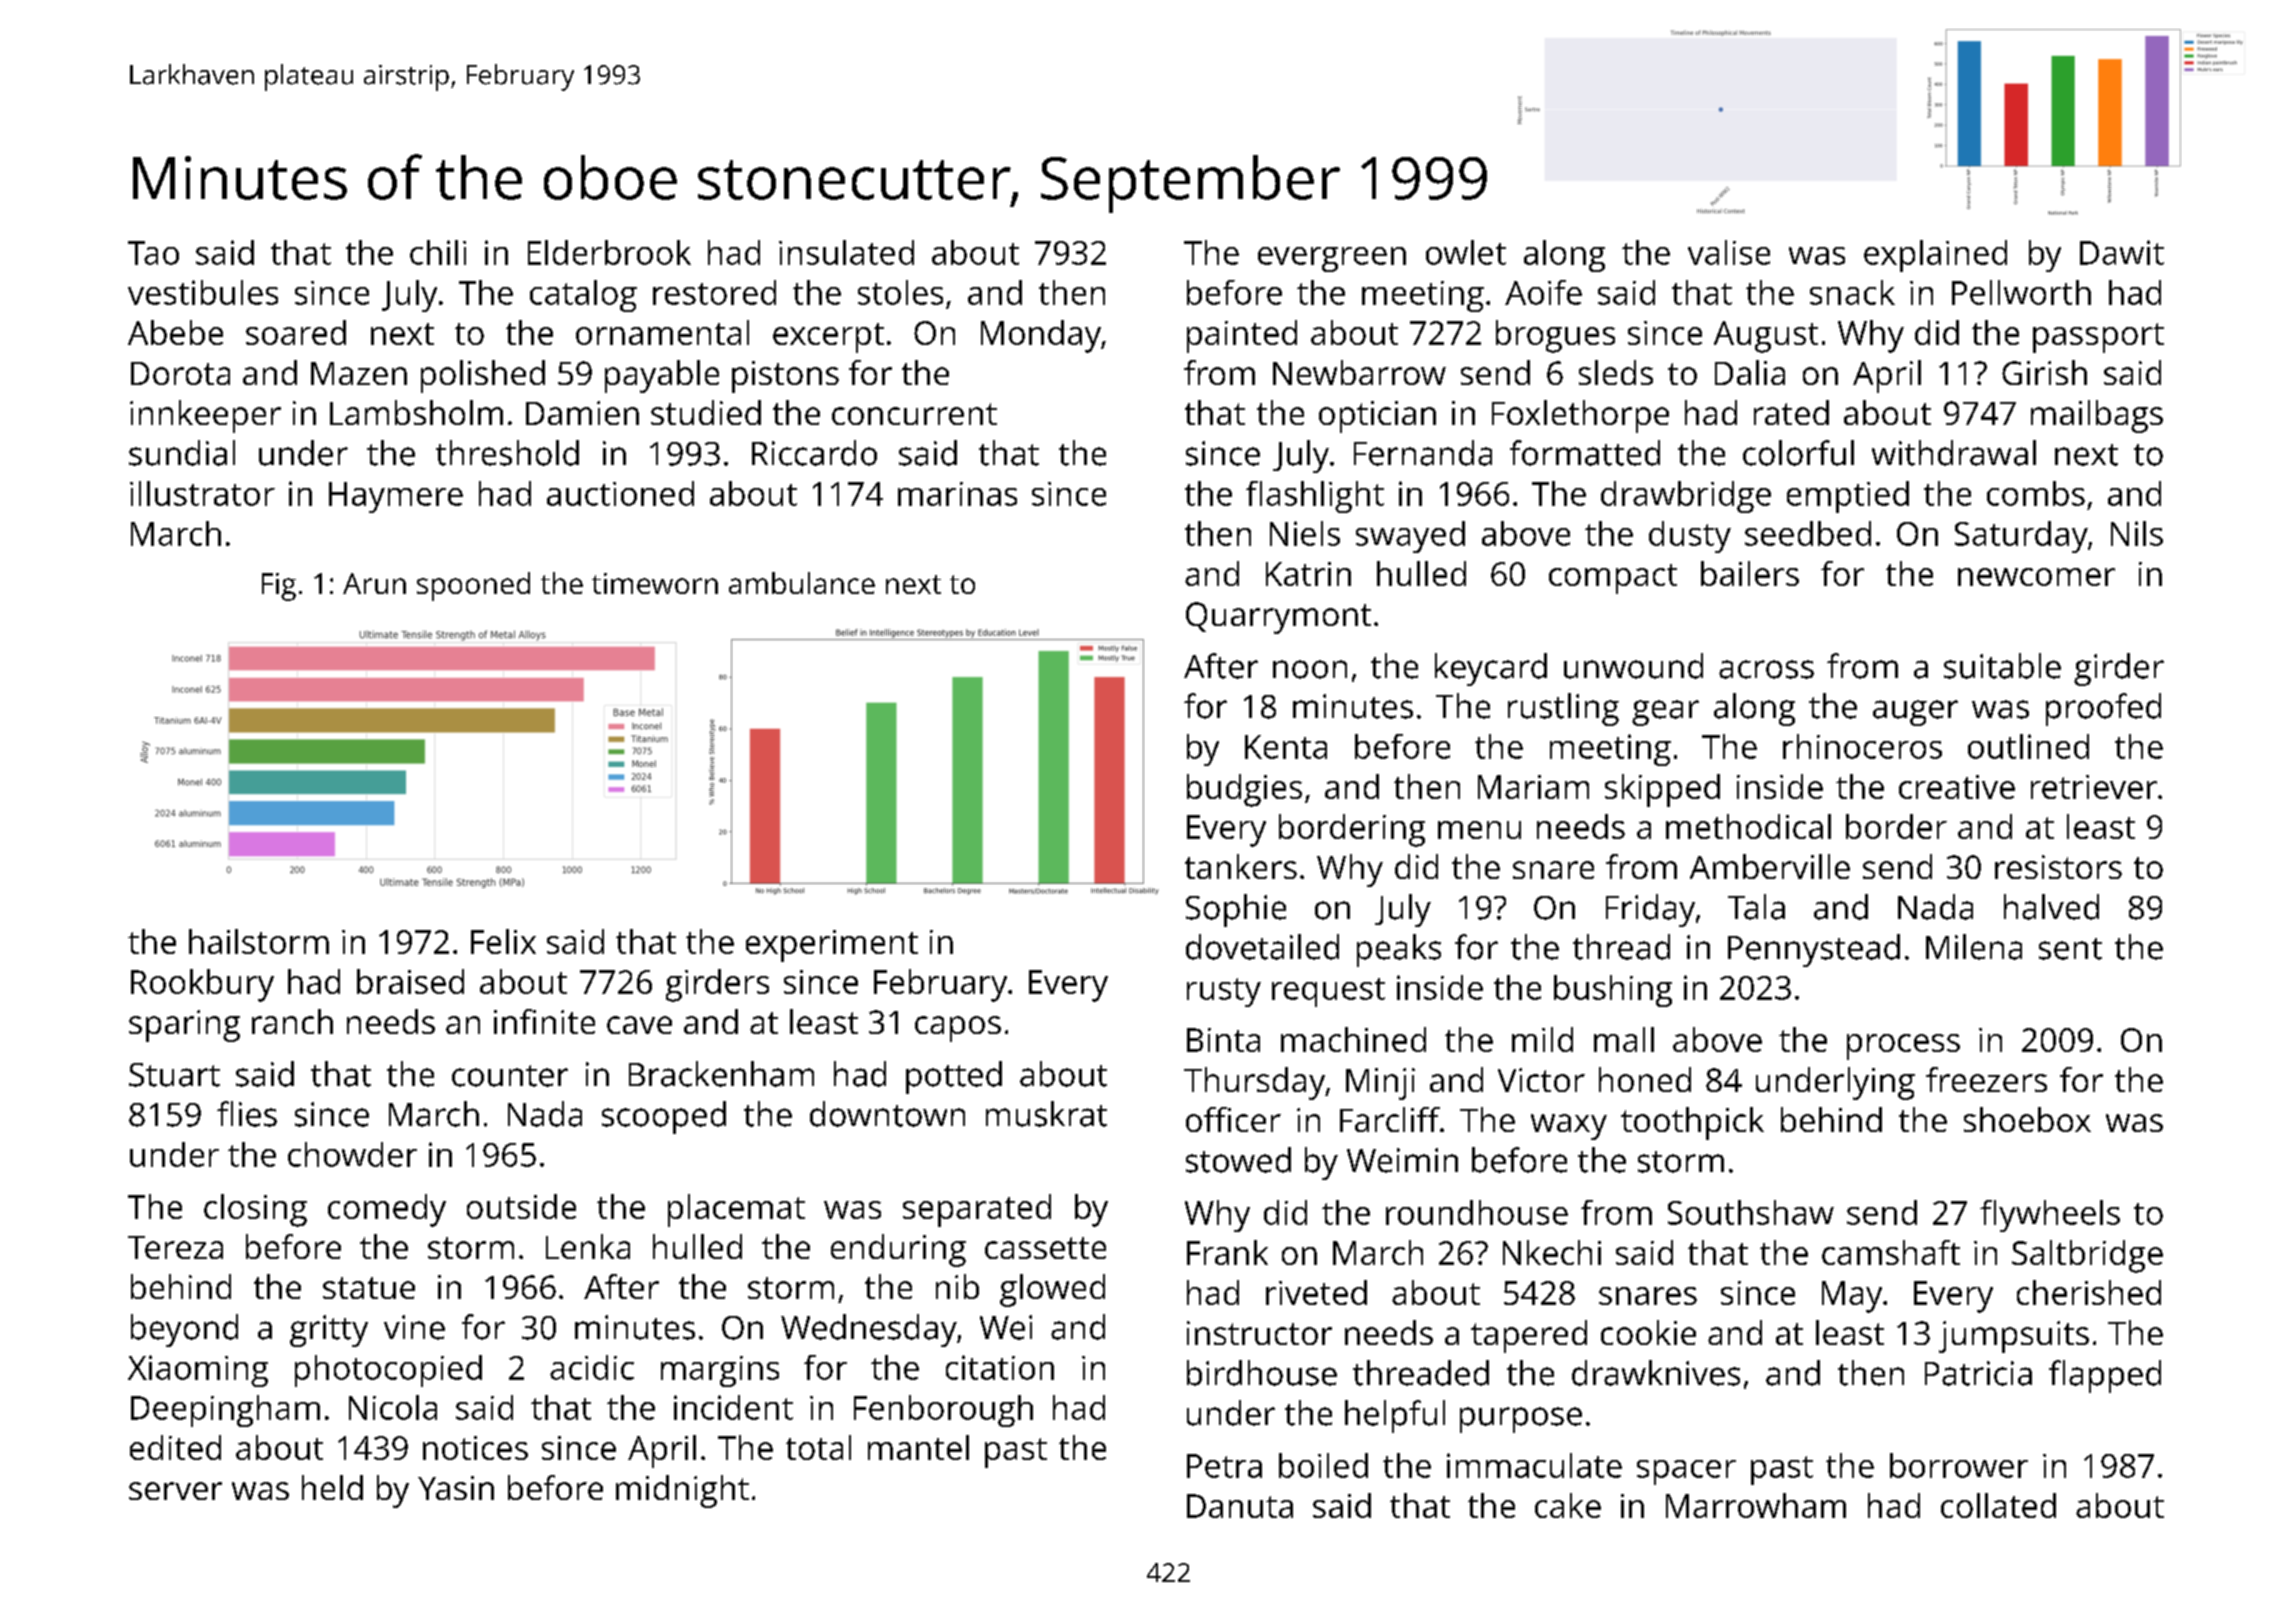 The height and width of the page is (1620, 2292). I want to click on Marrowham, so click(1756, 1505).
